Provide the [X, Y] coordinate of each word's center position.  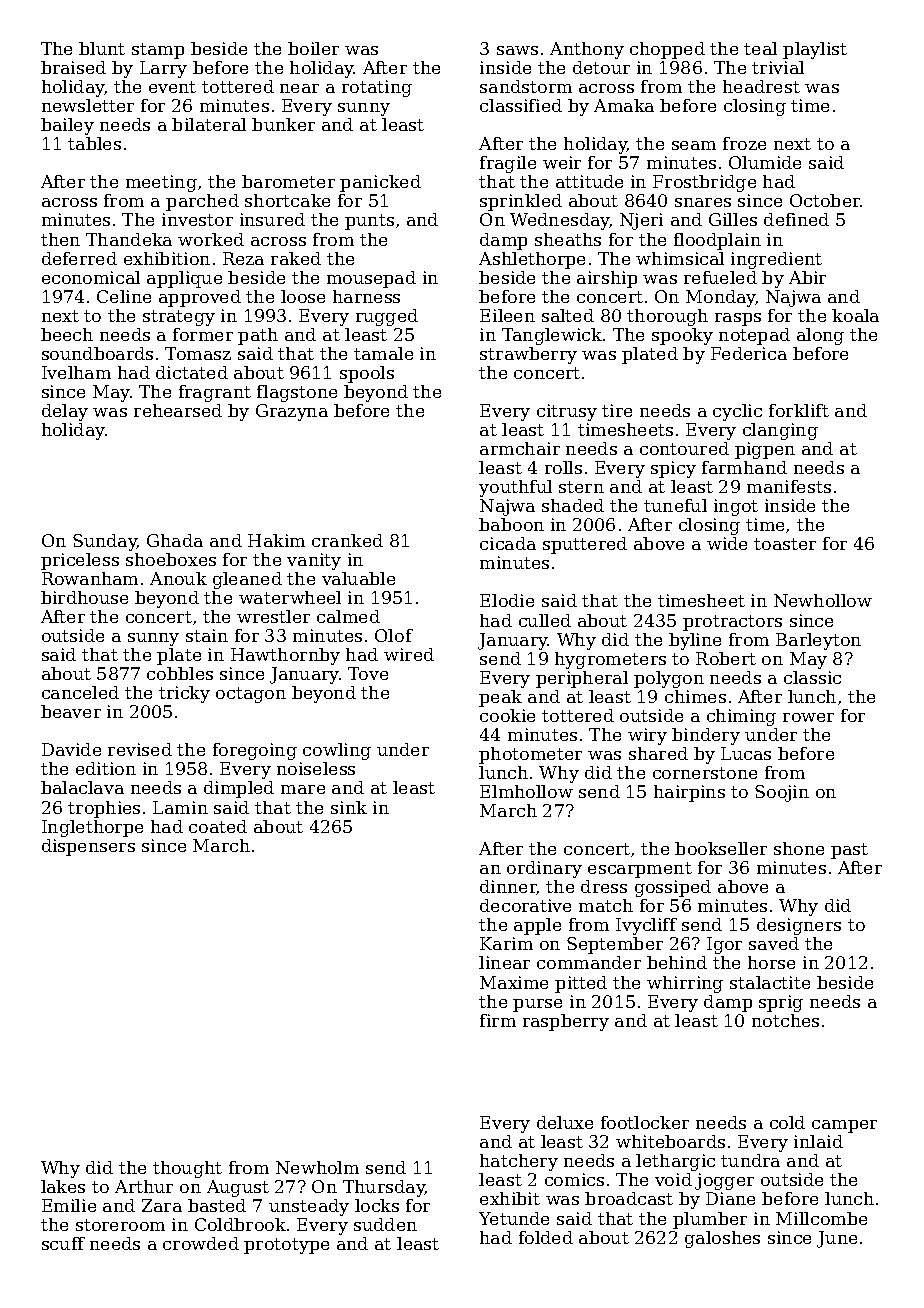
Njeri [641, 221]
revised [140, 749]
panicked [380, 183]
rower [808, 717]
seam [694, 145]
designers [799, 926]
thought [187, 1169]
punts [369, 222]
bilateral [209, 124]
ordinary [544, 869]
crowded [201, 1243]
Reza [243, 258]
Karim [506, 943]
